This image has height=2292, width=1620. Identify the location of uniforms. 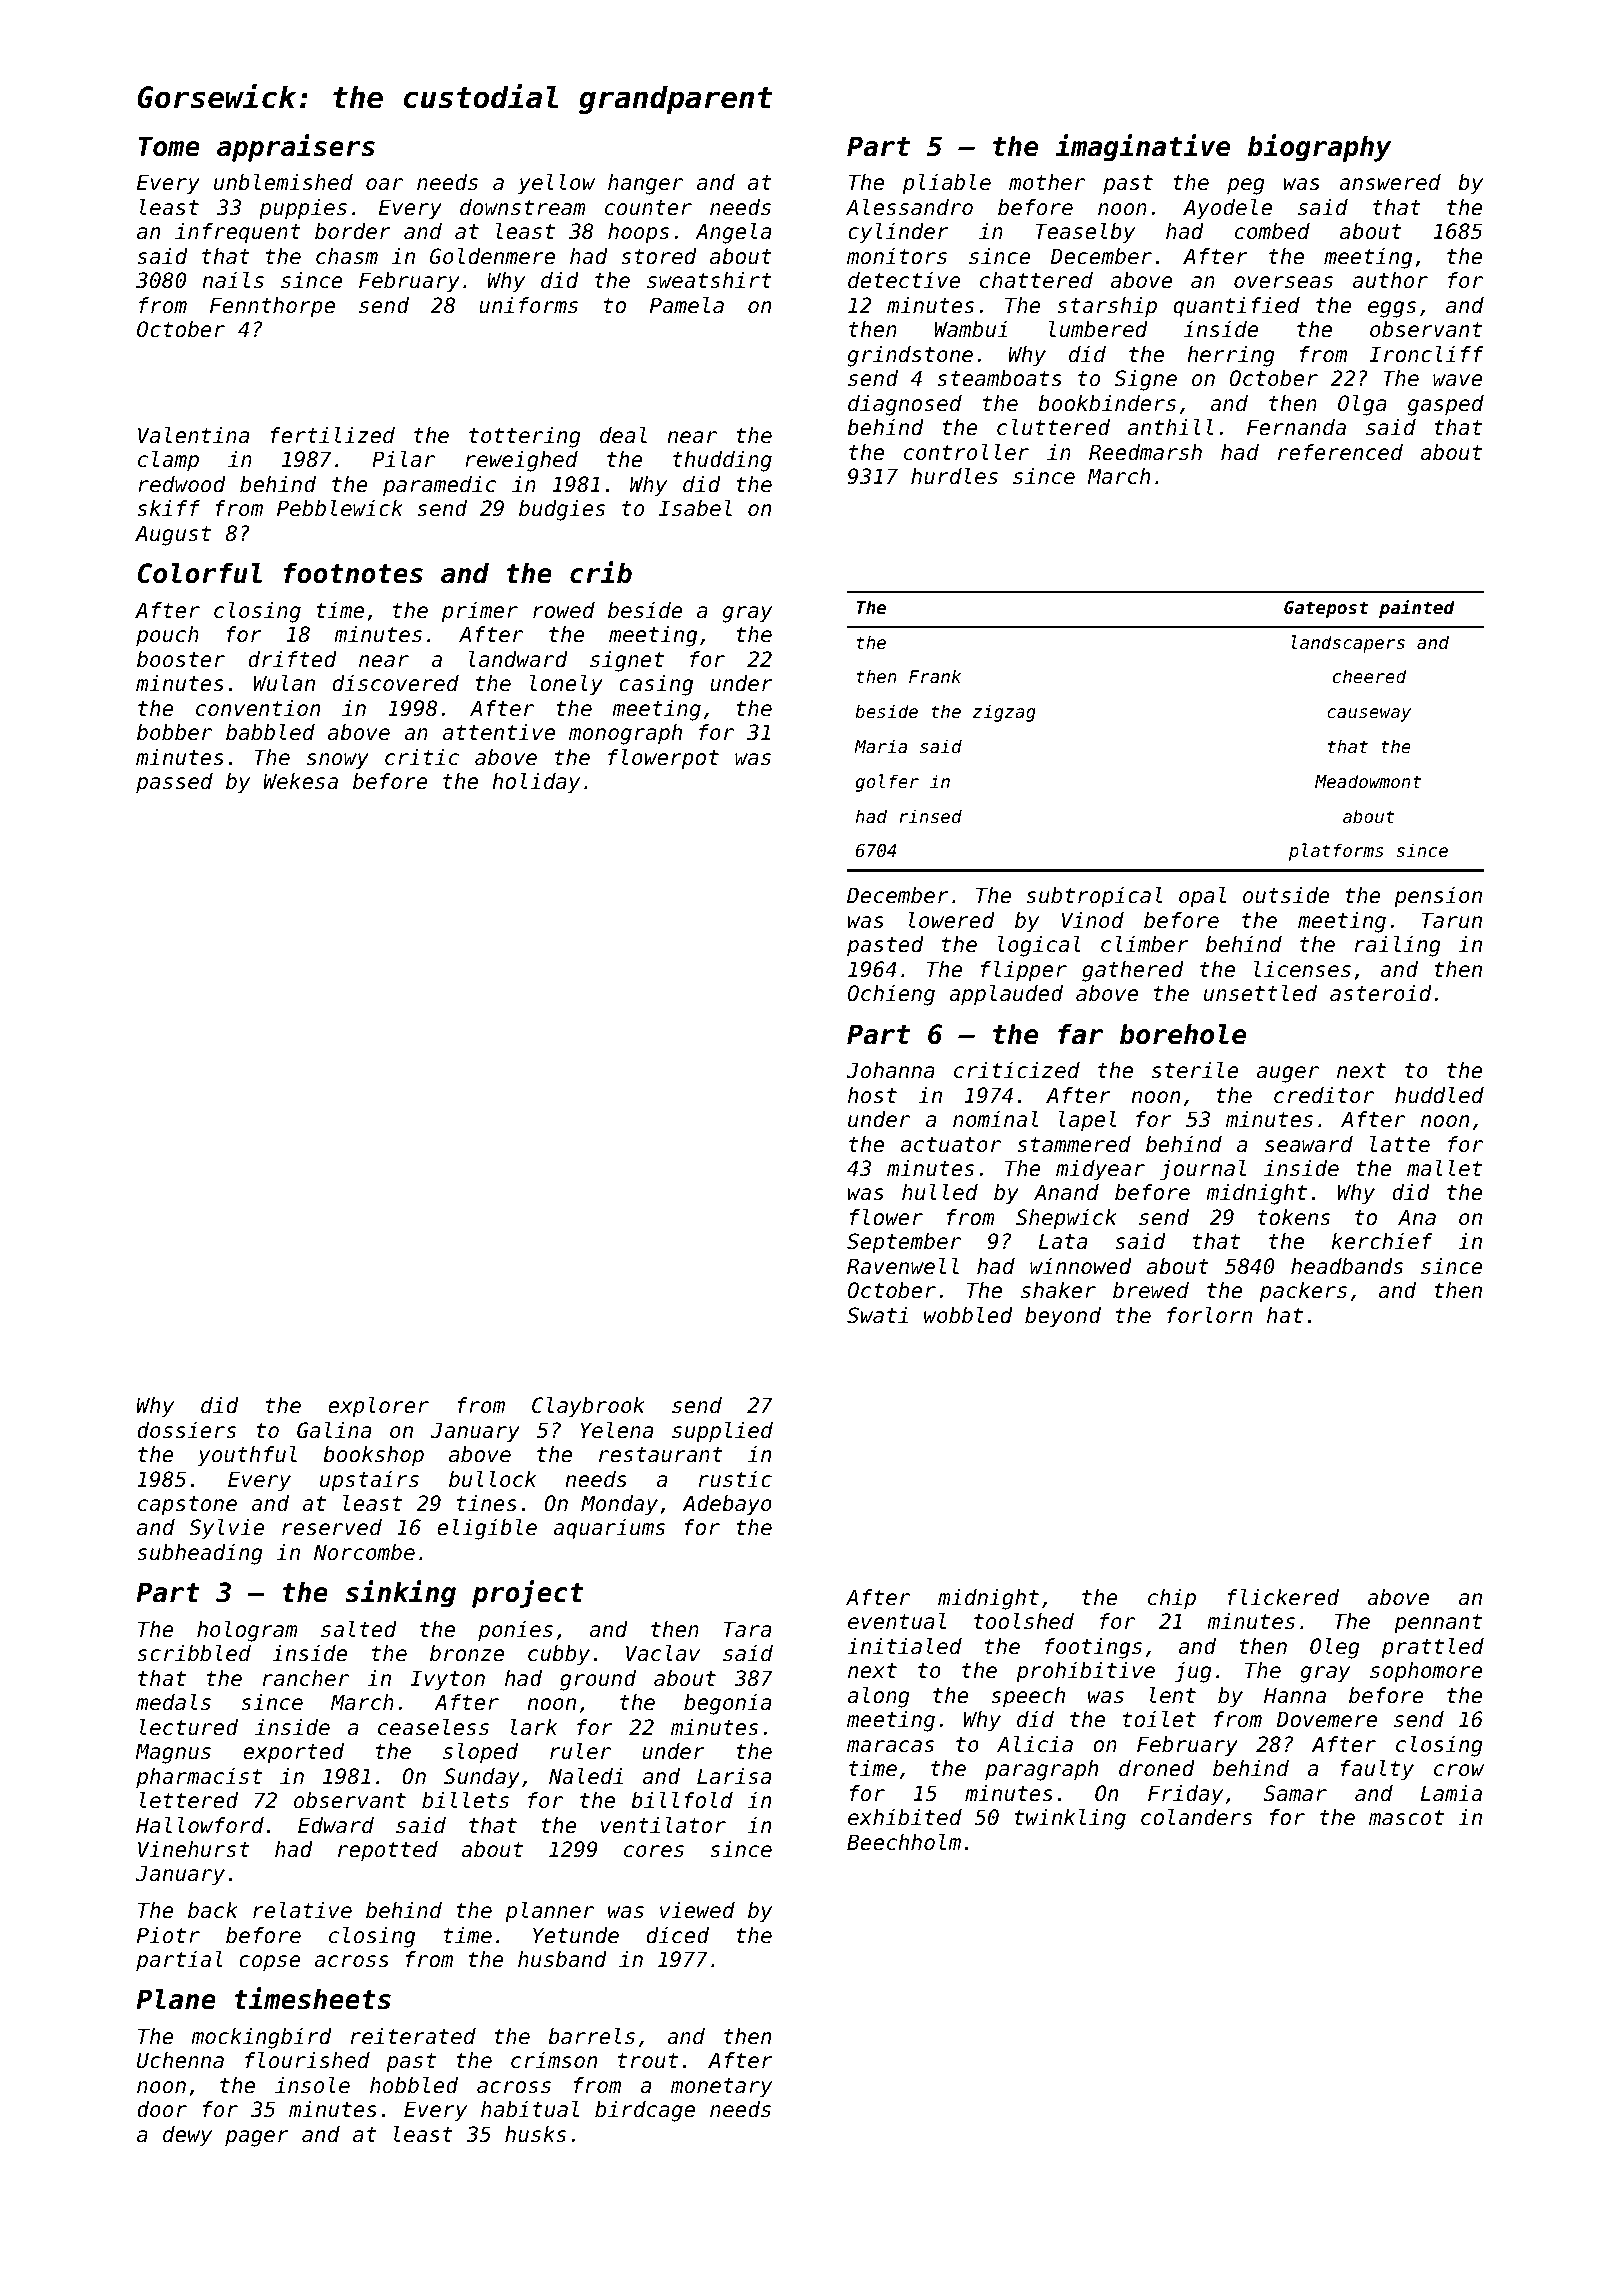
(528, 305).
